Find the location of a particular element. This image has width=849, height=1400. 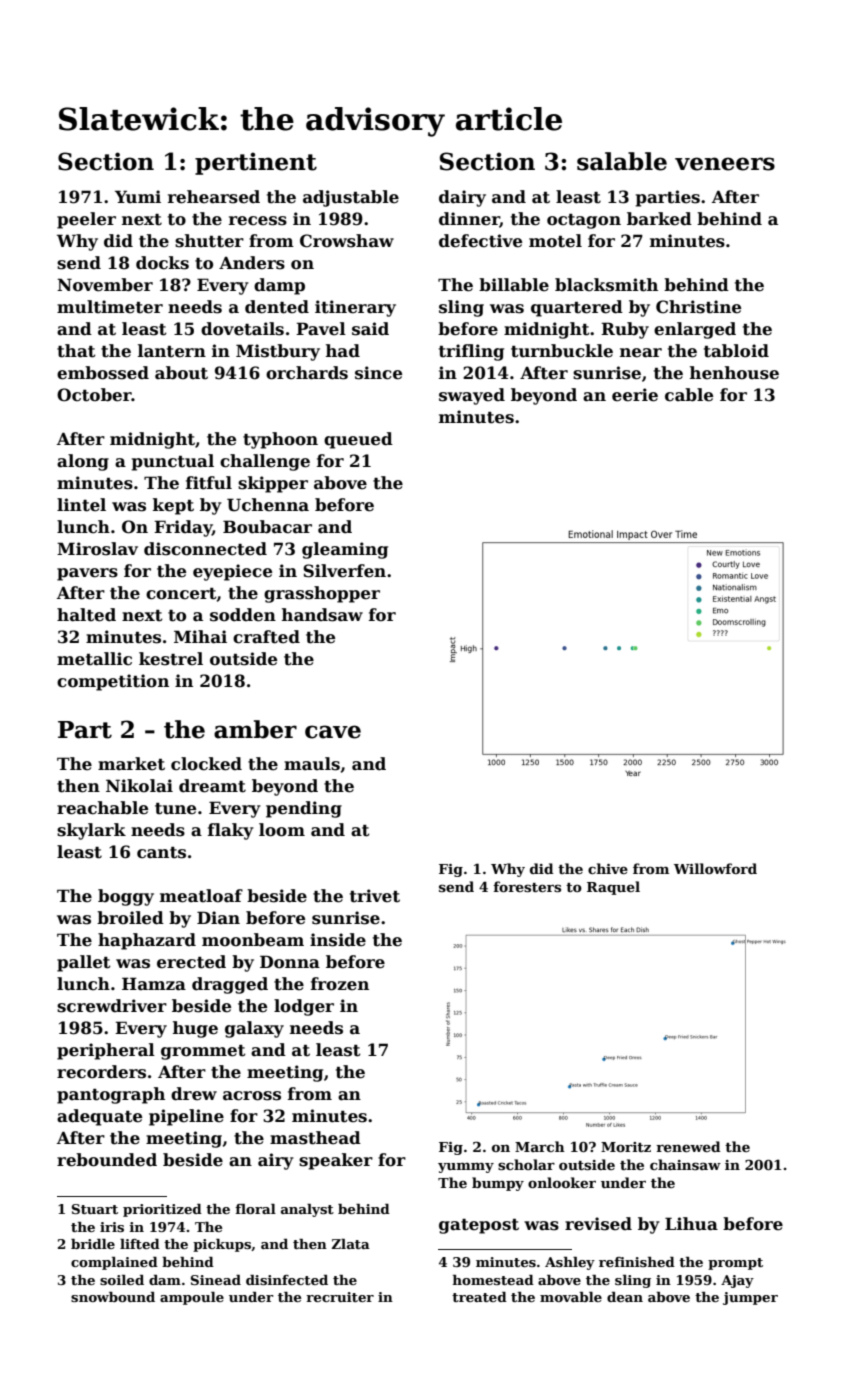

snowbound is located at coordinates (113, 1297).
